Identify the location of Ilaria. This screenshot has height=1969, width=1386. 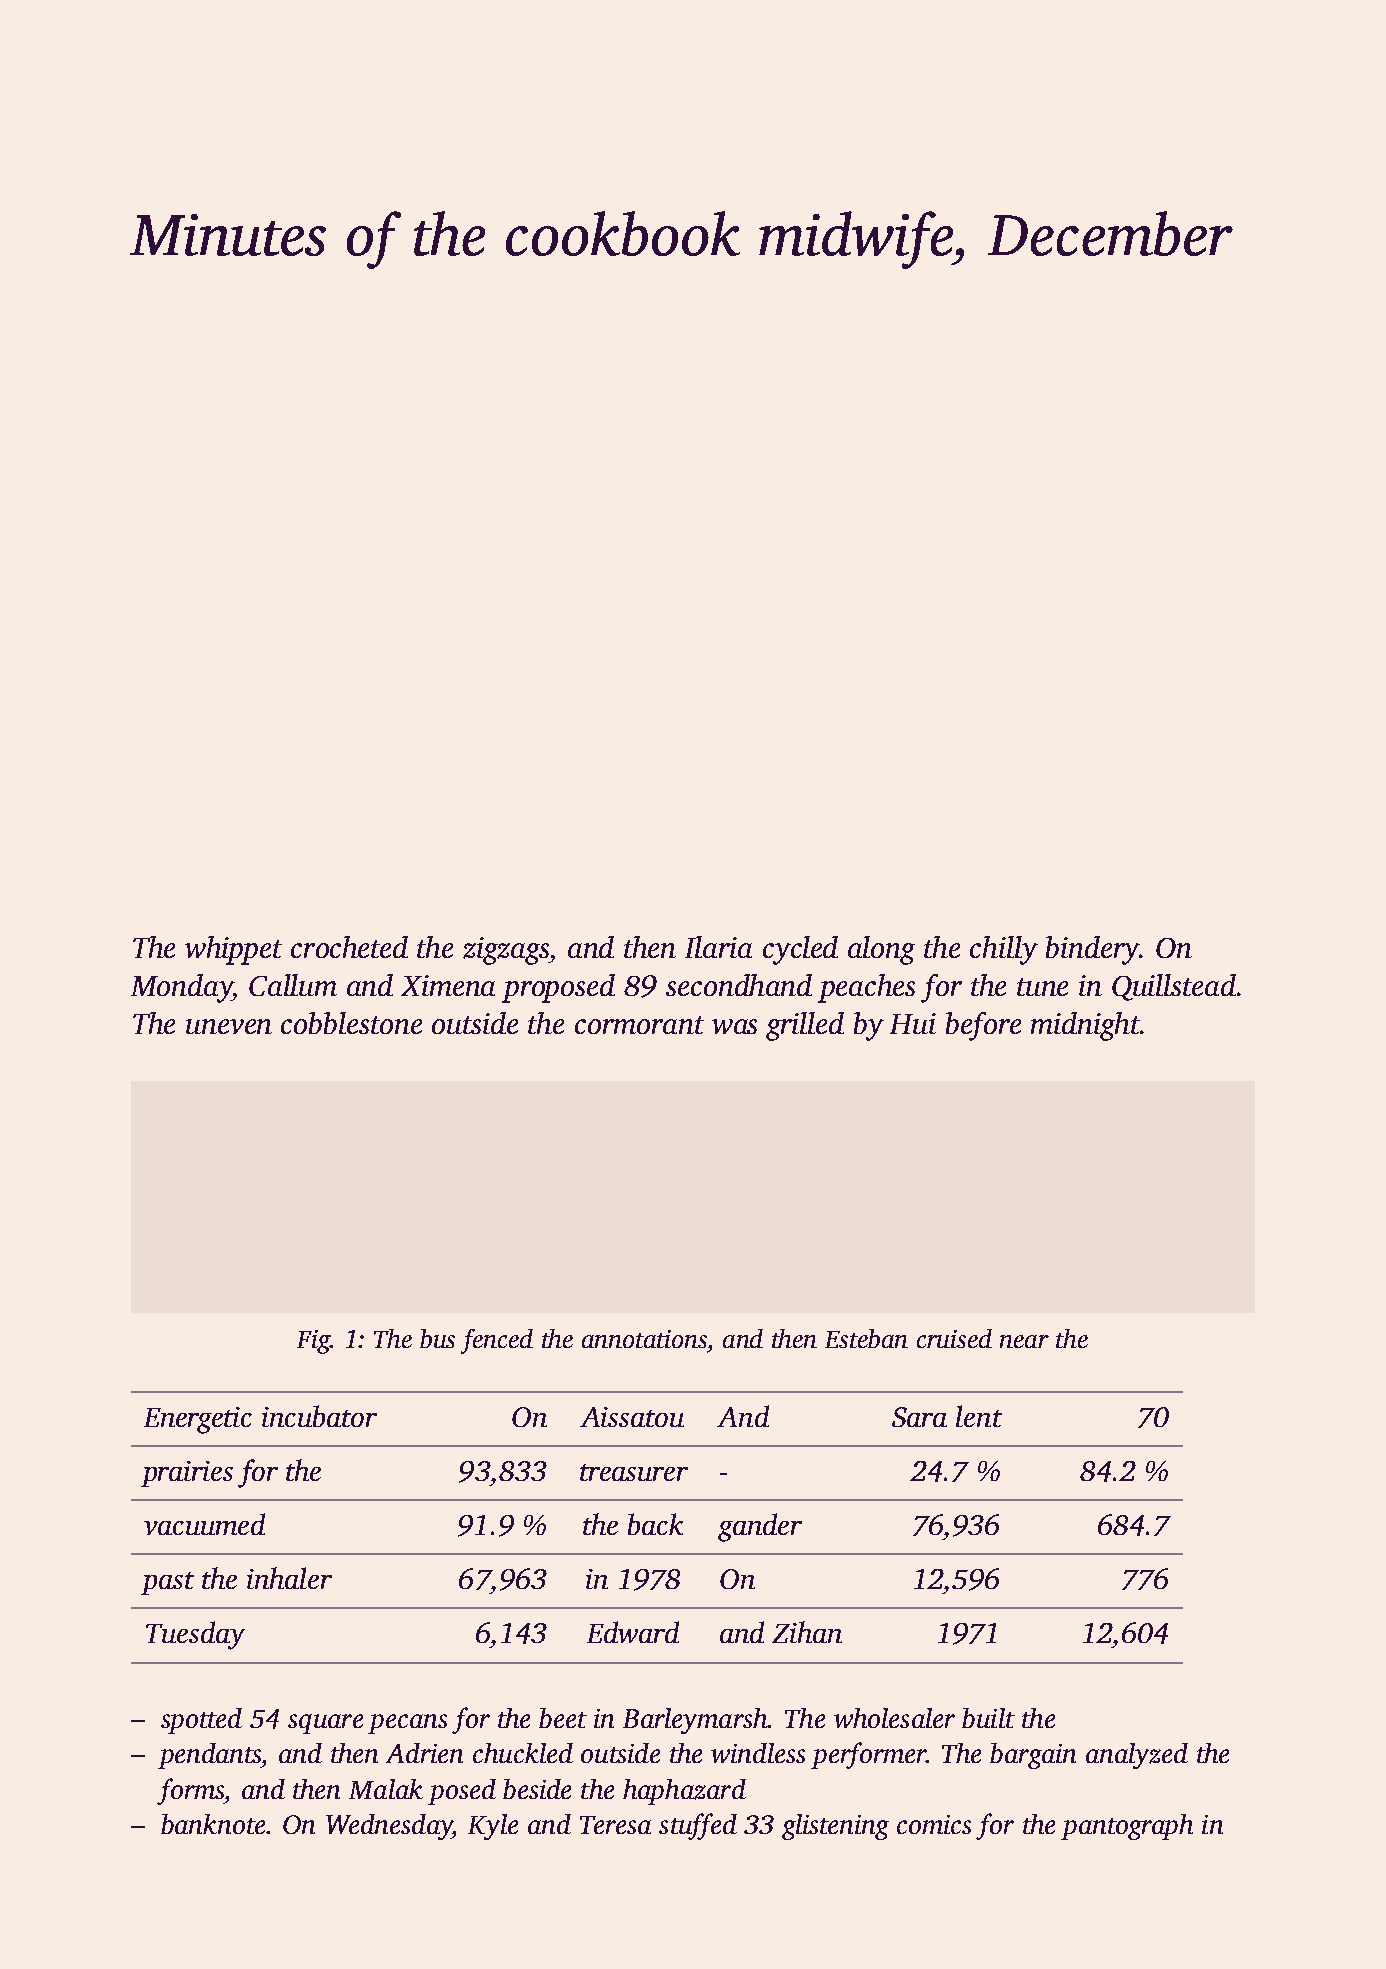
(718, 947).
